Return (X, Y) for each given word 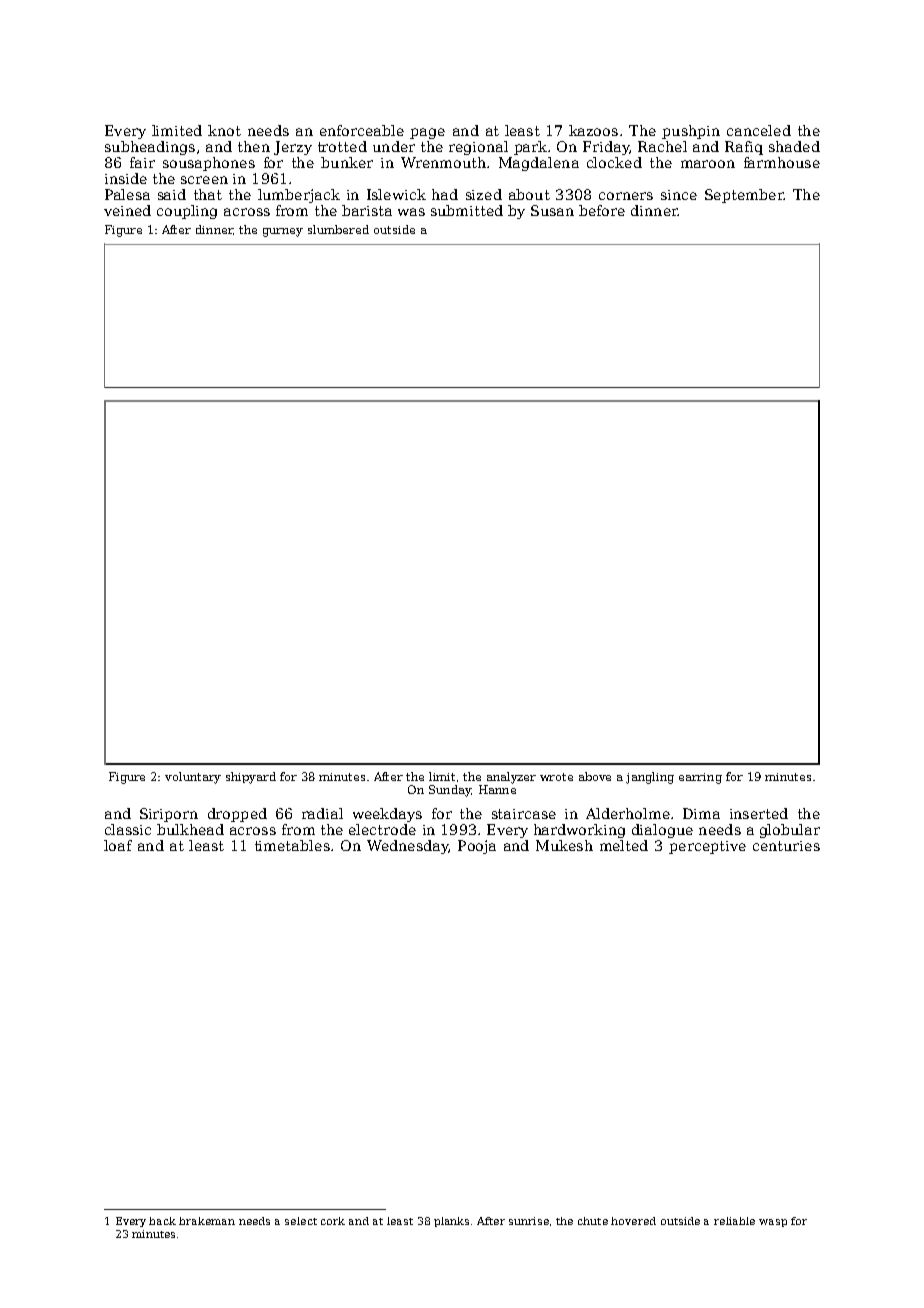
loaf (118, 845)
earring (700, 778)
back (162, 1221)
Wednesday (407, 847)
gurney (283, 232)
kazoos (593, 130)
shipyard (251, 778)
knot (224, 130)
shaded (794, 146)
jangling (650, 778)
